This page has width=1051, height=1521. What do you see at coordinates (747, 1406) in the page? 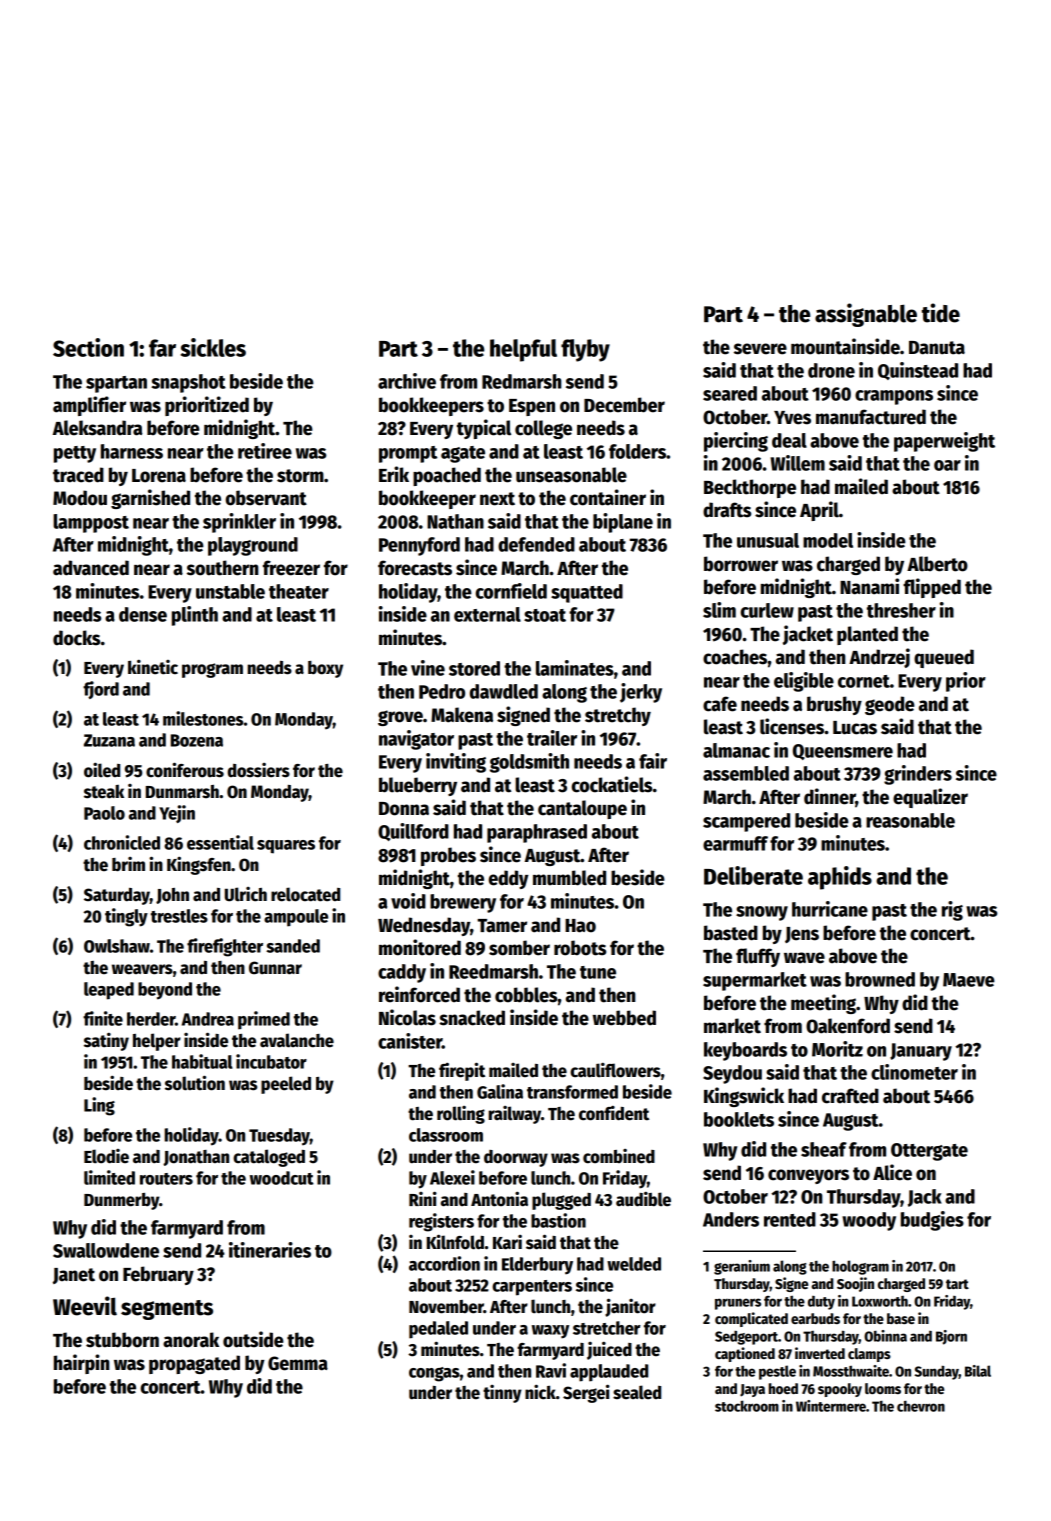
I see `stockroom` at bounding box center [747, 1406].
